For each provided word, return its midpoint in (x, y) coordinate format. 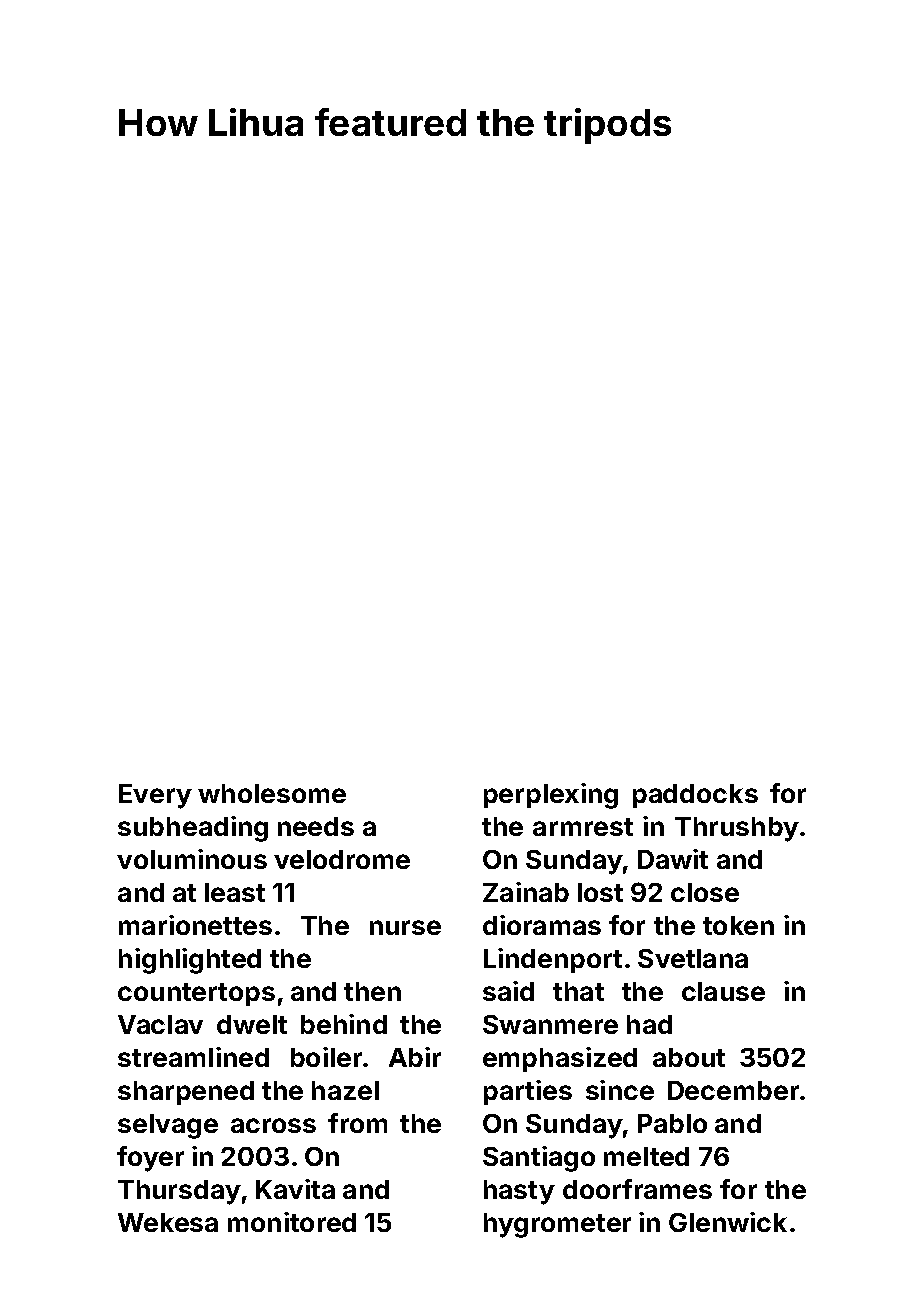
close (705, 892)
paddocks (695, 796)
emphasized (560, 1059)
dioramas (542, 925)
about (689, 1057)
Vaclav (160, 1024)
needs (316, 826)
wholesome (272, 793)
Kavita (295, 1189)
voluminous (192, 859)
